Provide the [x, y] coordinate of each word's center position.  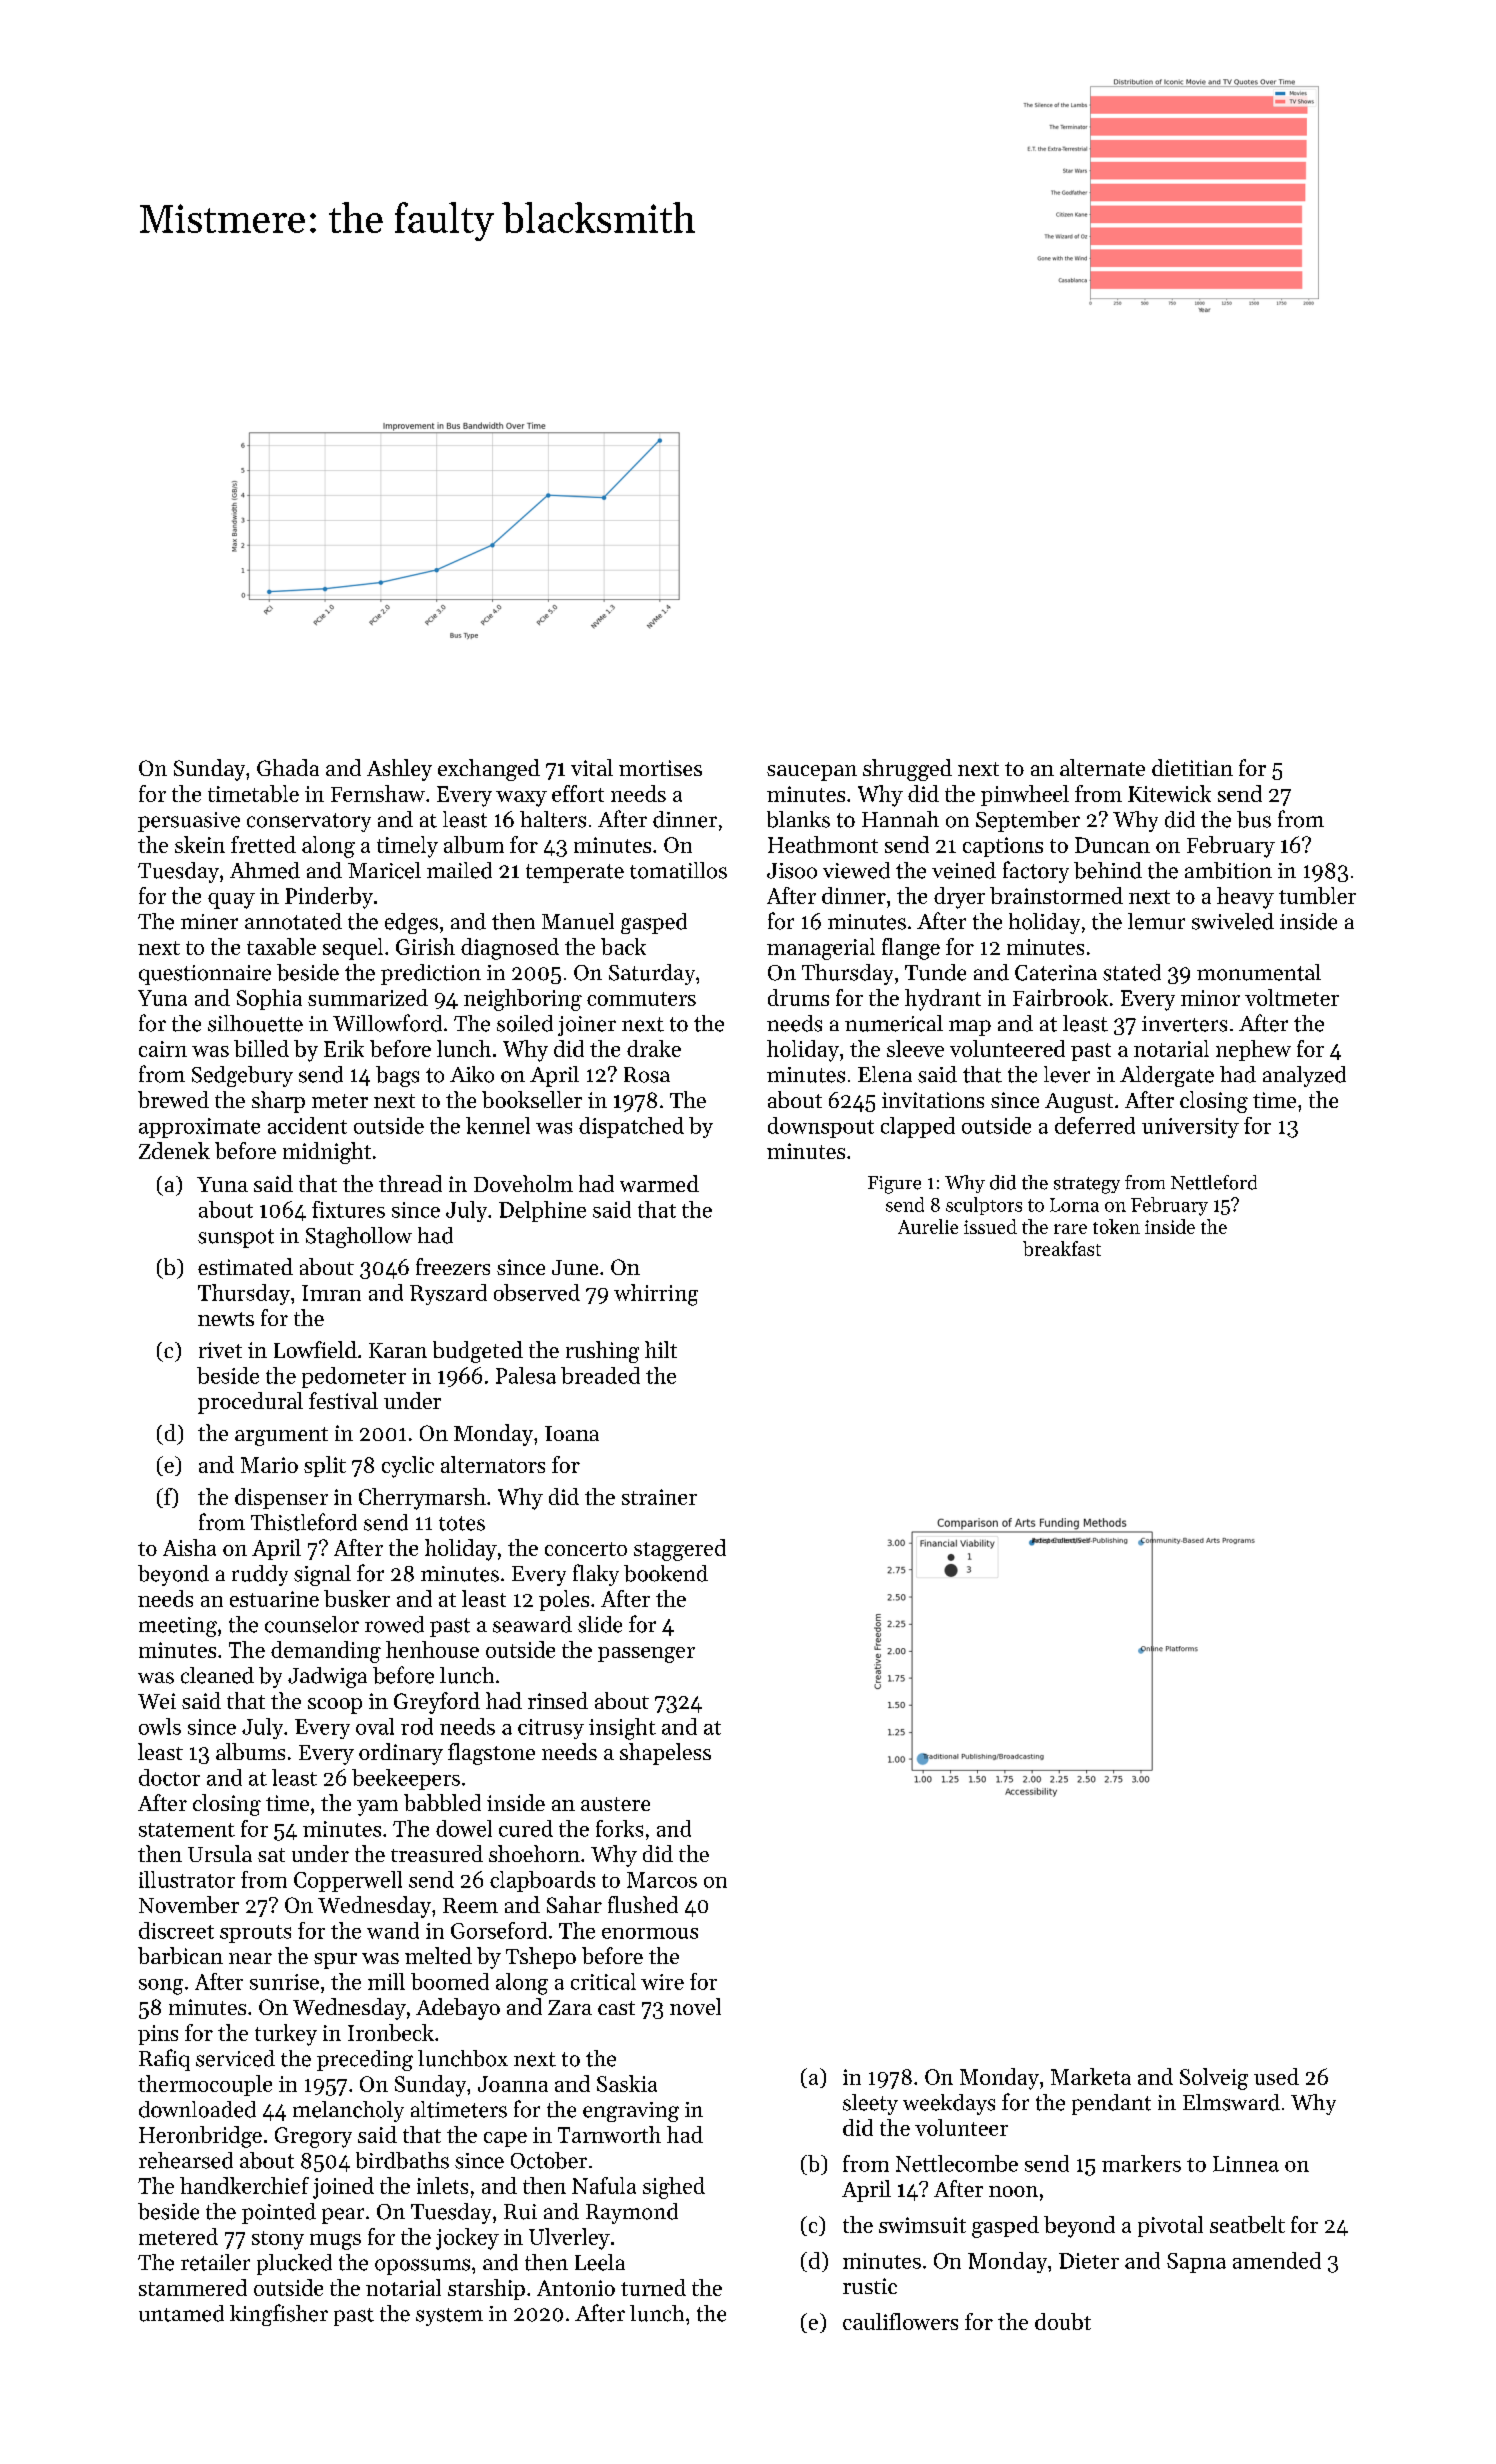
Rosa [647, 1075]
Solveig [1214, 2079]
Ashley [399, 770]
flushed [643, 1904]
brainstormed [1056, 895]
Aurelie [928, 1226]
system [449, 2317]
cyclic [408, 1467]
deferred [1095, 1125]
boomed [450, 1981]
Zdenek [174, 1150]
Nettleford [1214, 1182]
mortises [660, 768]
